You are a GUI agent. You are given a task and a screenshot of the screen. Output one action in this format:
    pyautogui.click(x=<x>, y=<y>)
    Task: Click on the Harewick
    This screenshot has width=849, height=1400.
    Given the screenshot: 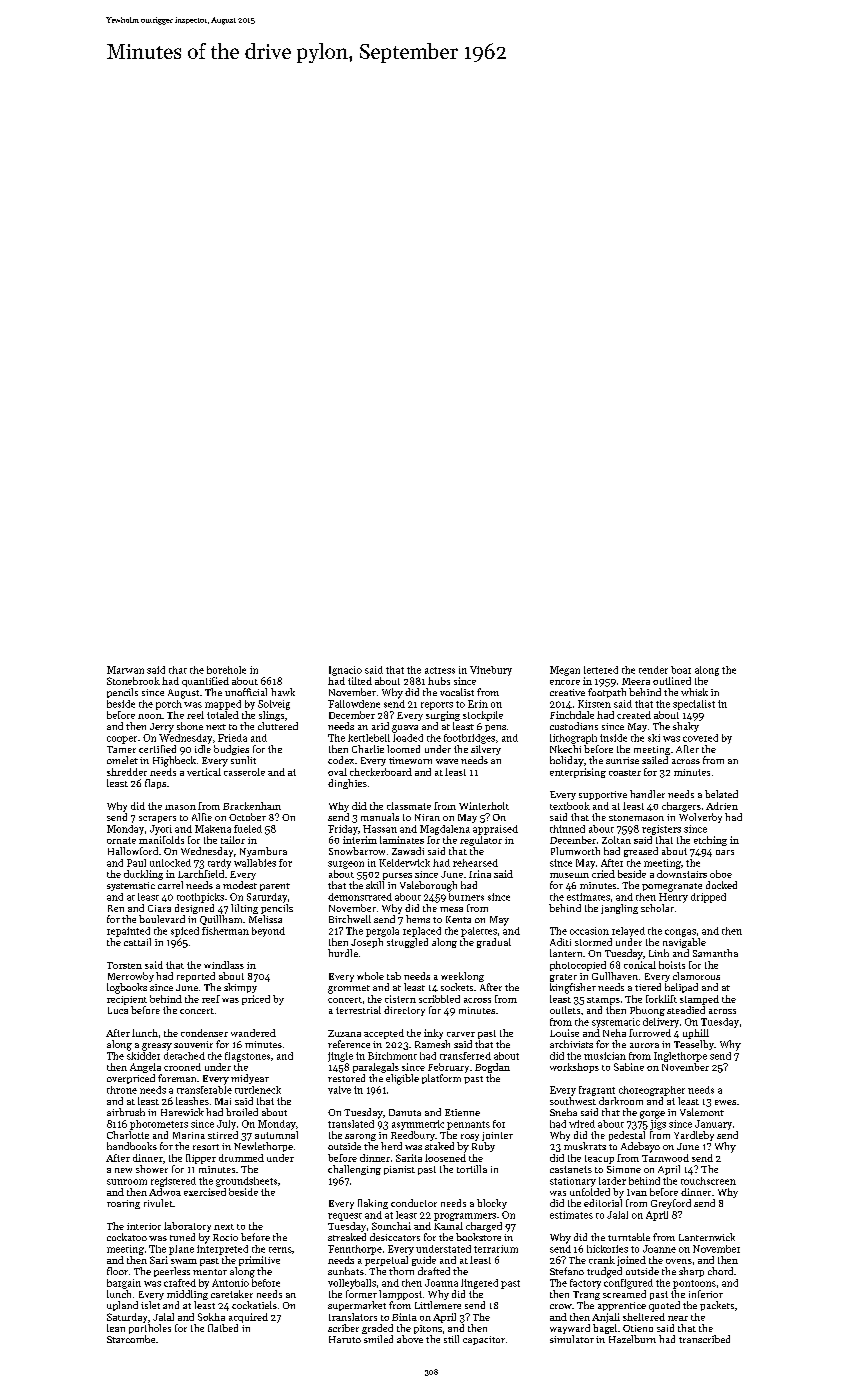 What is the action you would take?
    pyautogui.click(x=182, y=1112)
